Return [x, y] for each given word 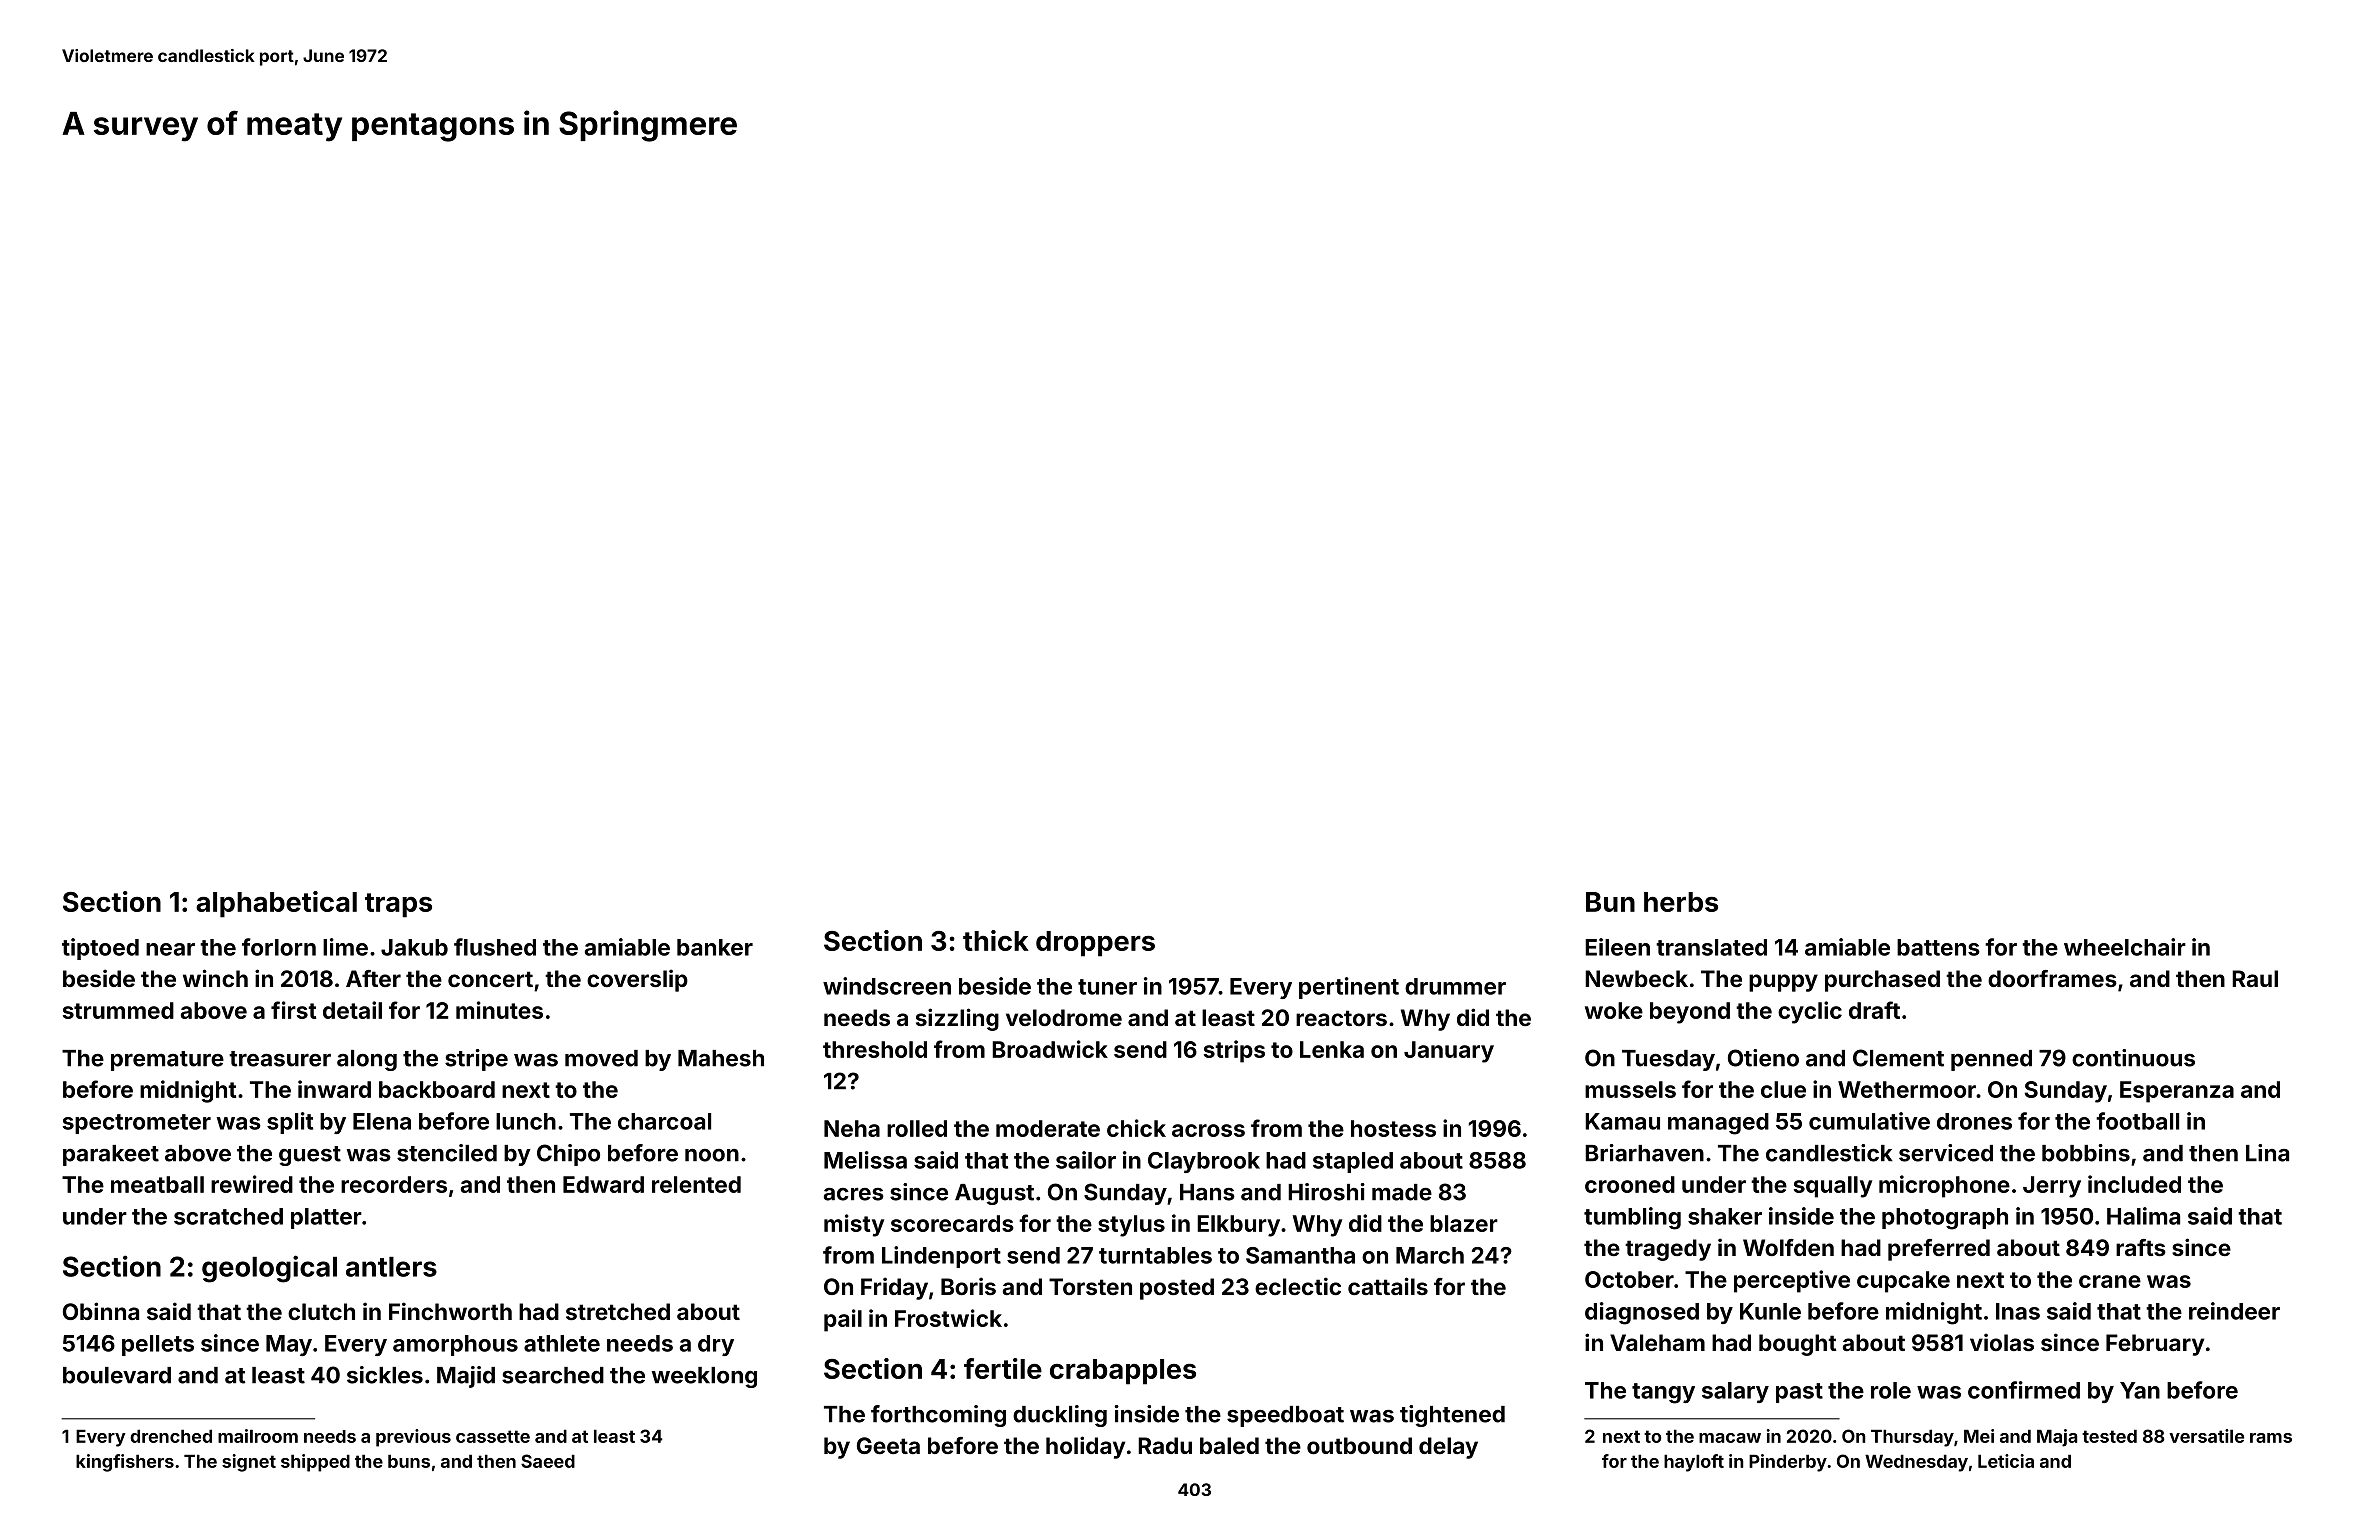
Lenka [1332, 1049]
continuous [2133, 1058]
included [2134, 1184]
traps [398, 905]
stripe [476, 1060]
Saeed [548, 1461]
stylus [1131, 1226]
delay [1448, 1448]
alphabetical [276, 904]
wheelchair [2125, 947]
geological [269, 1269]
